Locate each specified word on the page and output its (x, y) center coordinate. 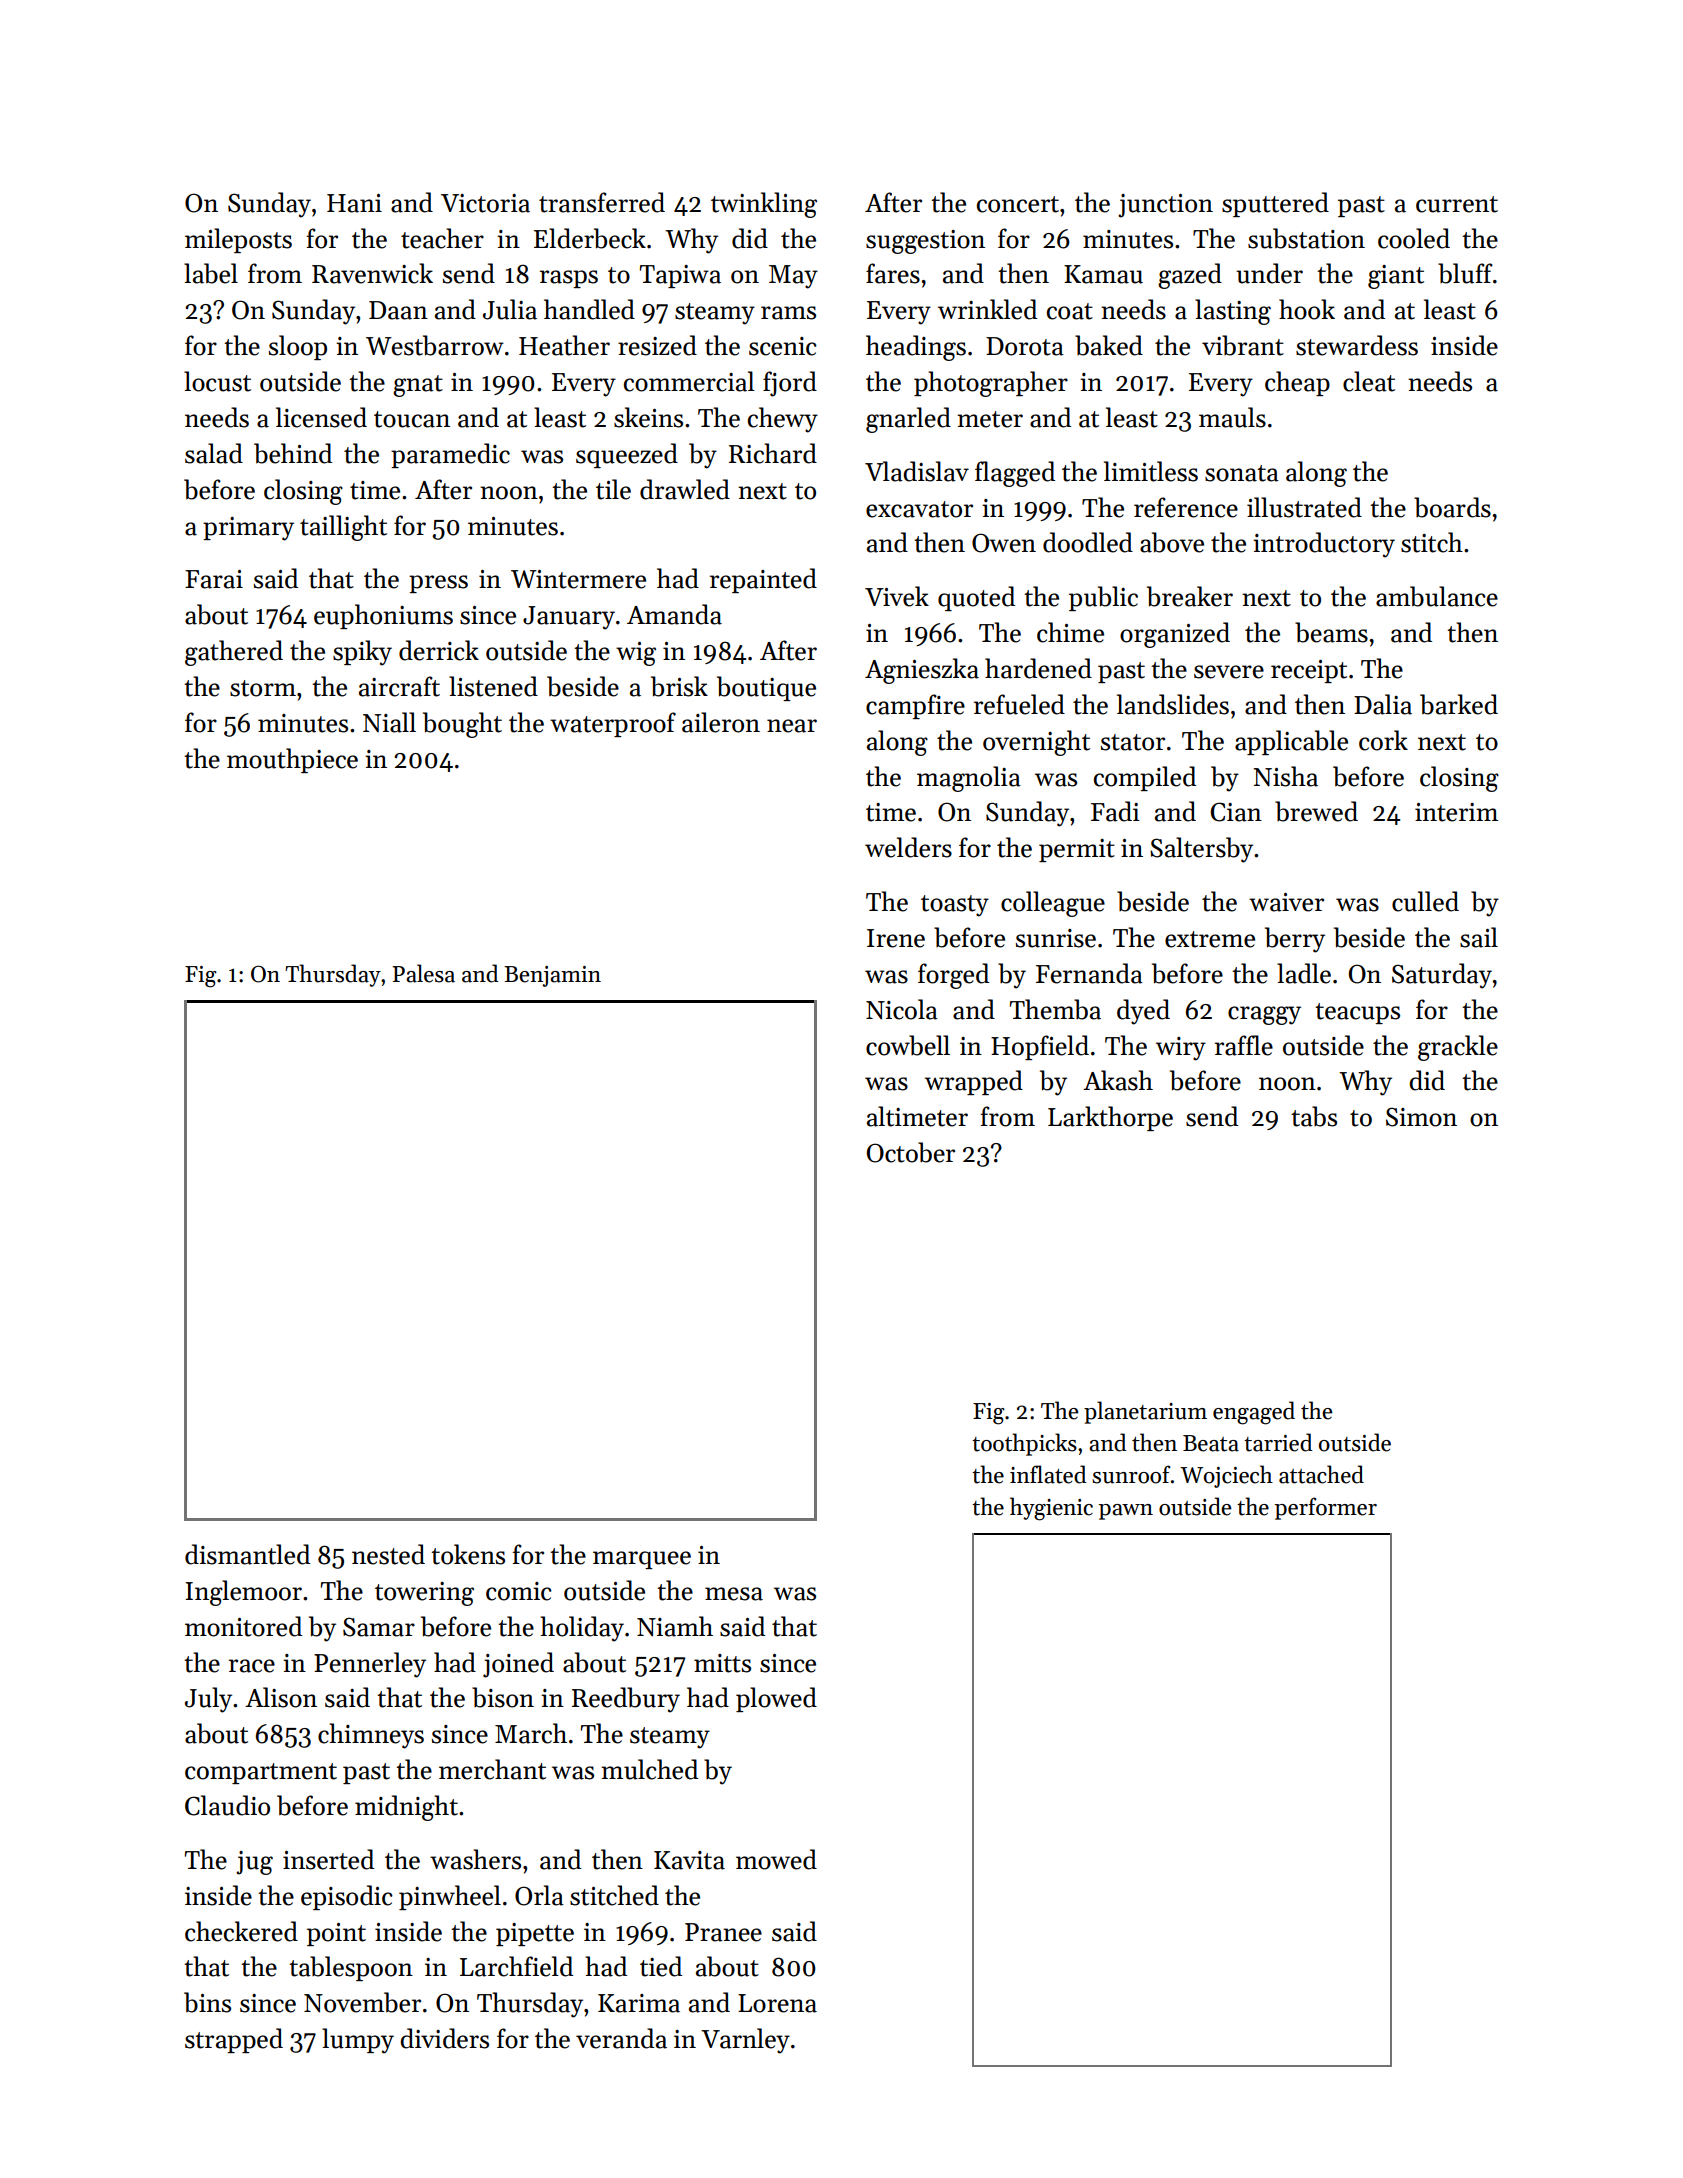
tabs (1314, 1116)
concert (1018, 204)
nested (388, 1554)
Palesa (424, 973)
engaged (1254, 1413)
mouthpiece (292, 760)
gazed (1190, 276)
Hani (354, 203)
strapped (234, 2040)
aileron (721, 722)
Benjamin (552, 976)
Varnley (745, 2041)
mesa (734, 1594)
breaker (1190, 596)
